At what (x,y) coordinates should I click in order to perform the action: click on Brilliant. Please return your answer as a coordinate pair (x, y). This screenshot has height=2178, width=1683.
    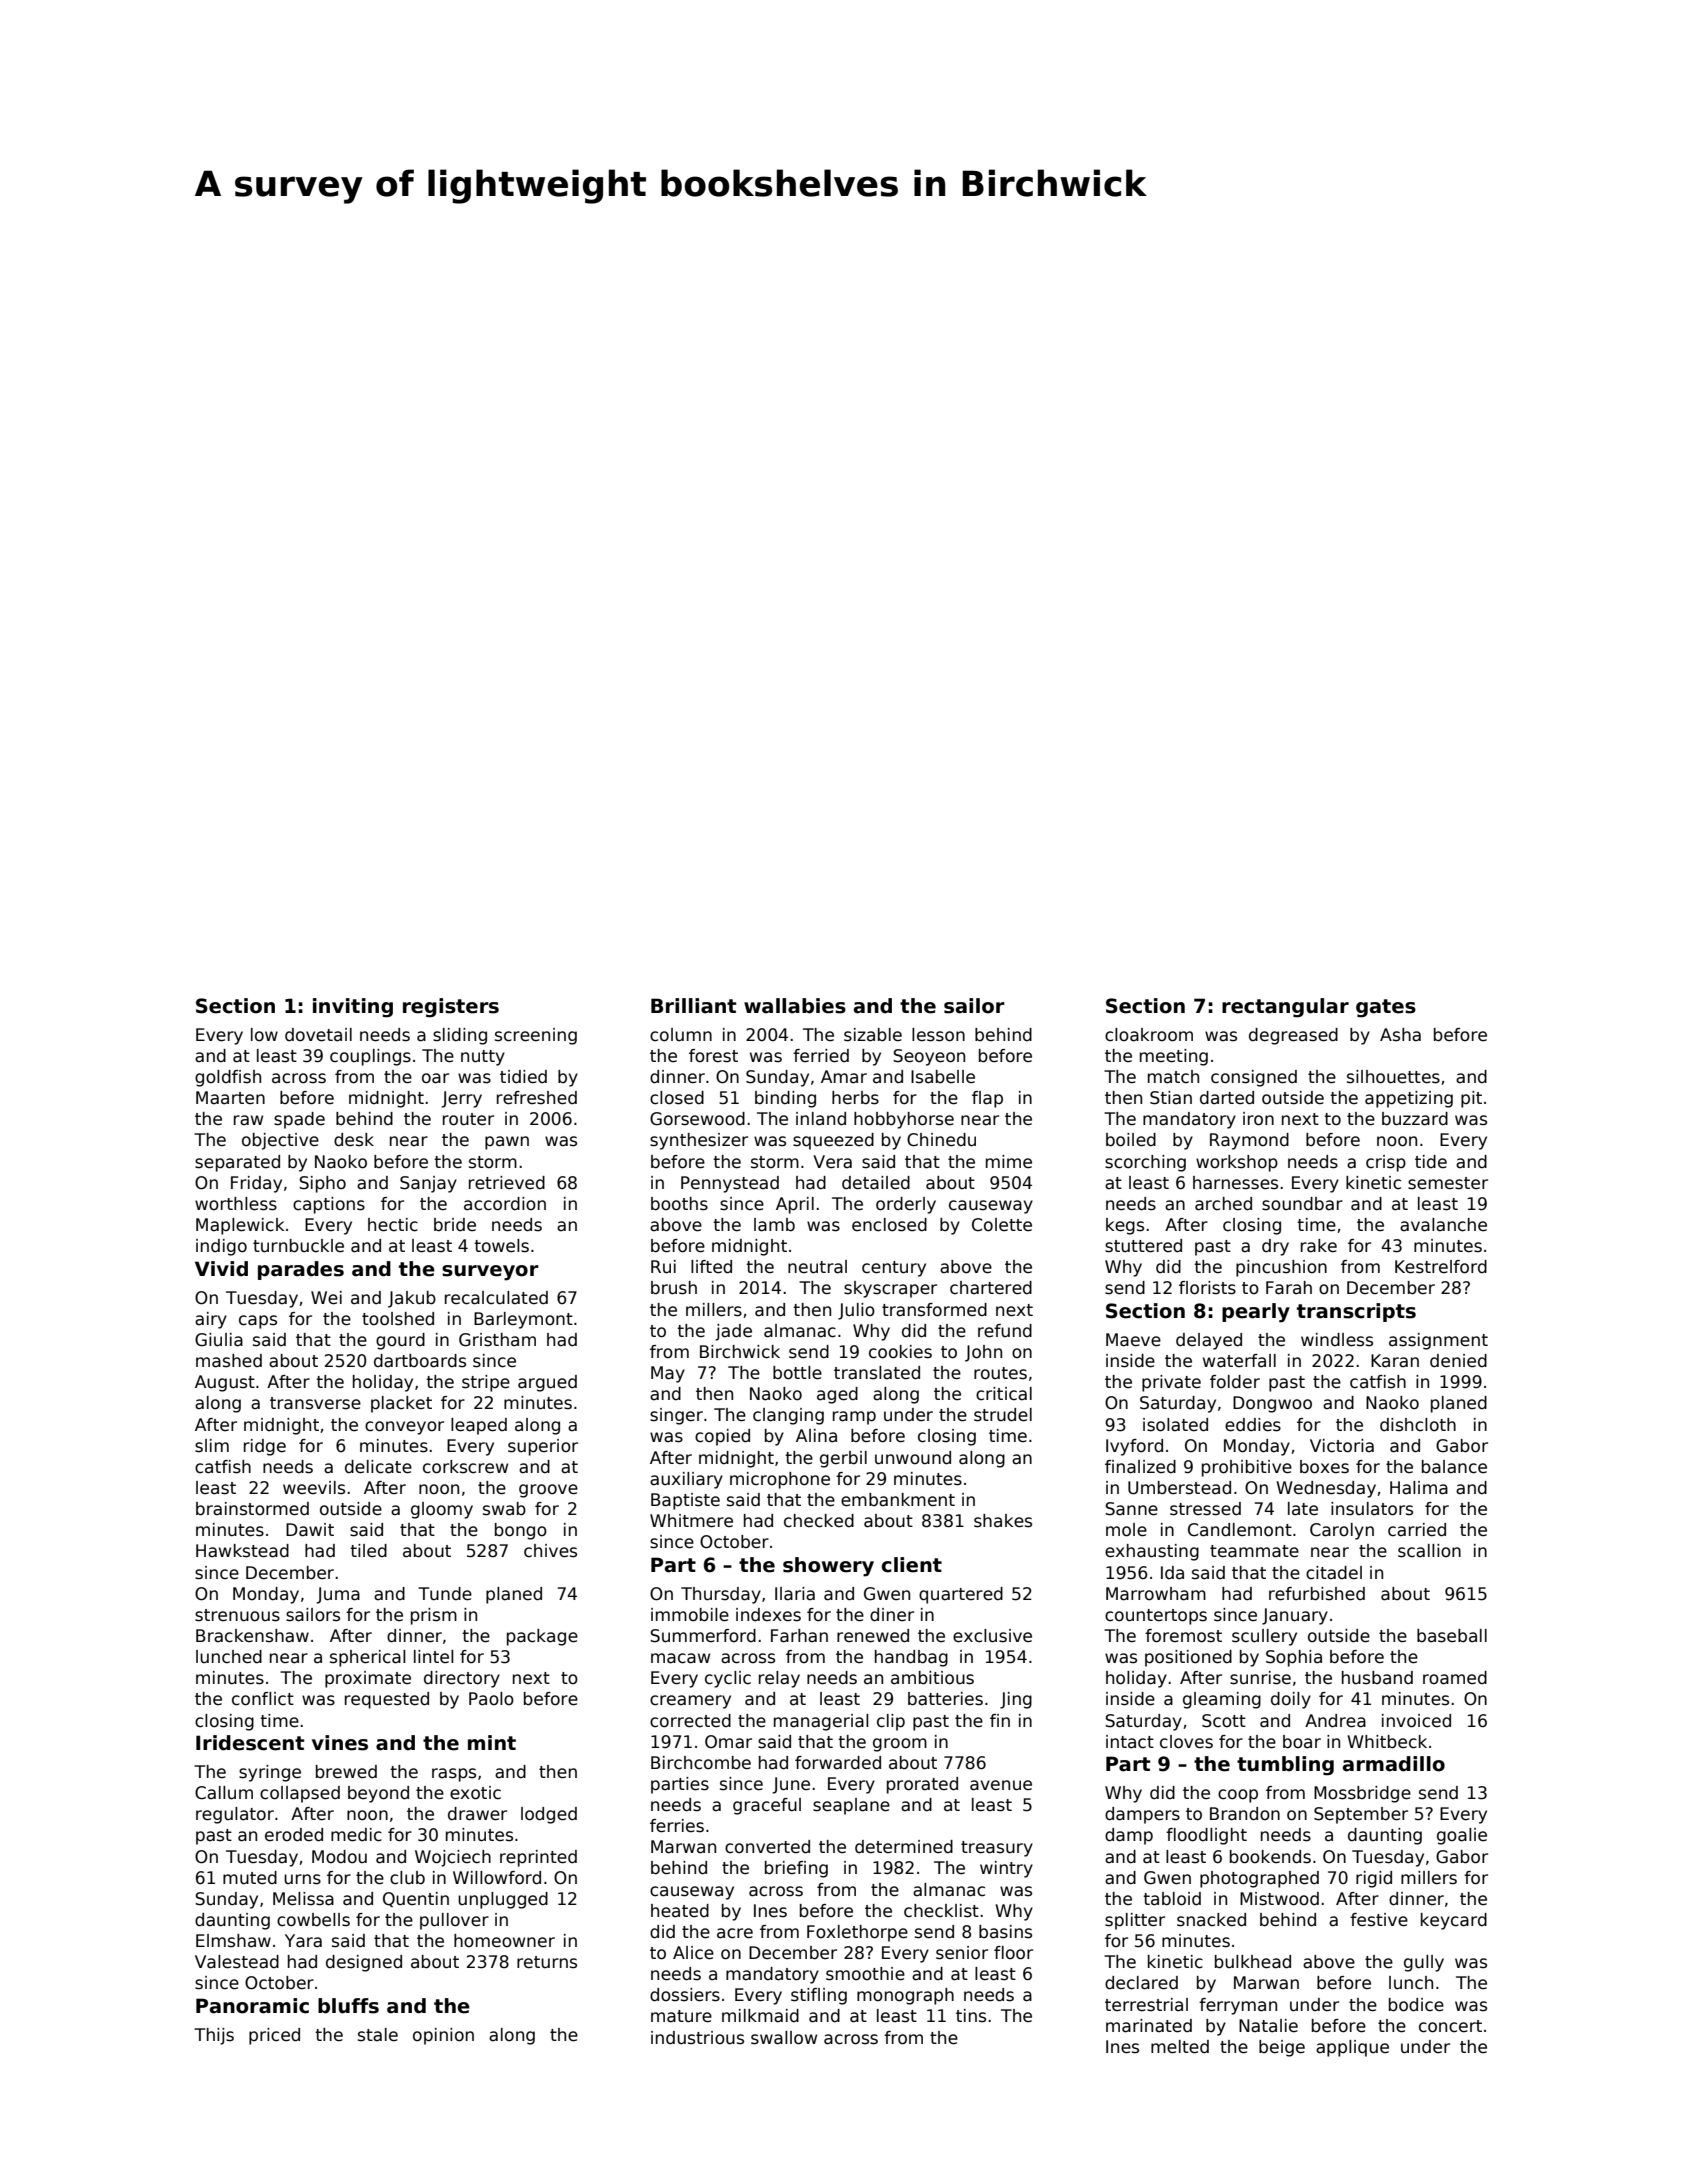
    Looking at the image, I should click on (694, 1006).
